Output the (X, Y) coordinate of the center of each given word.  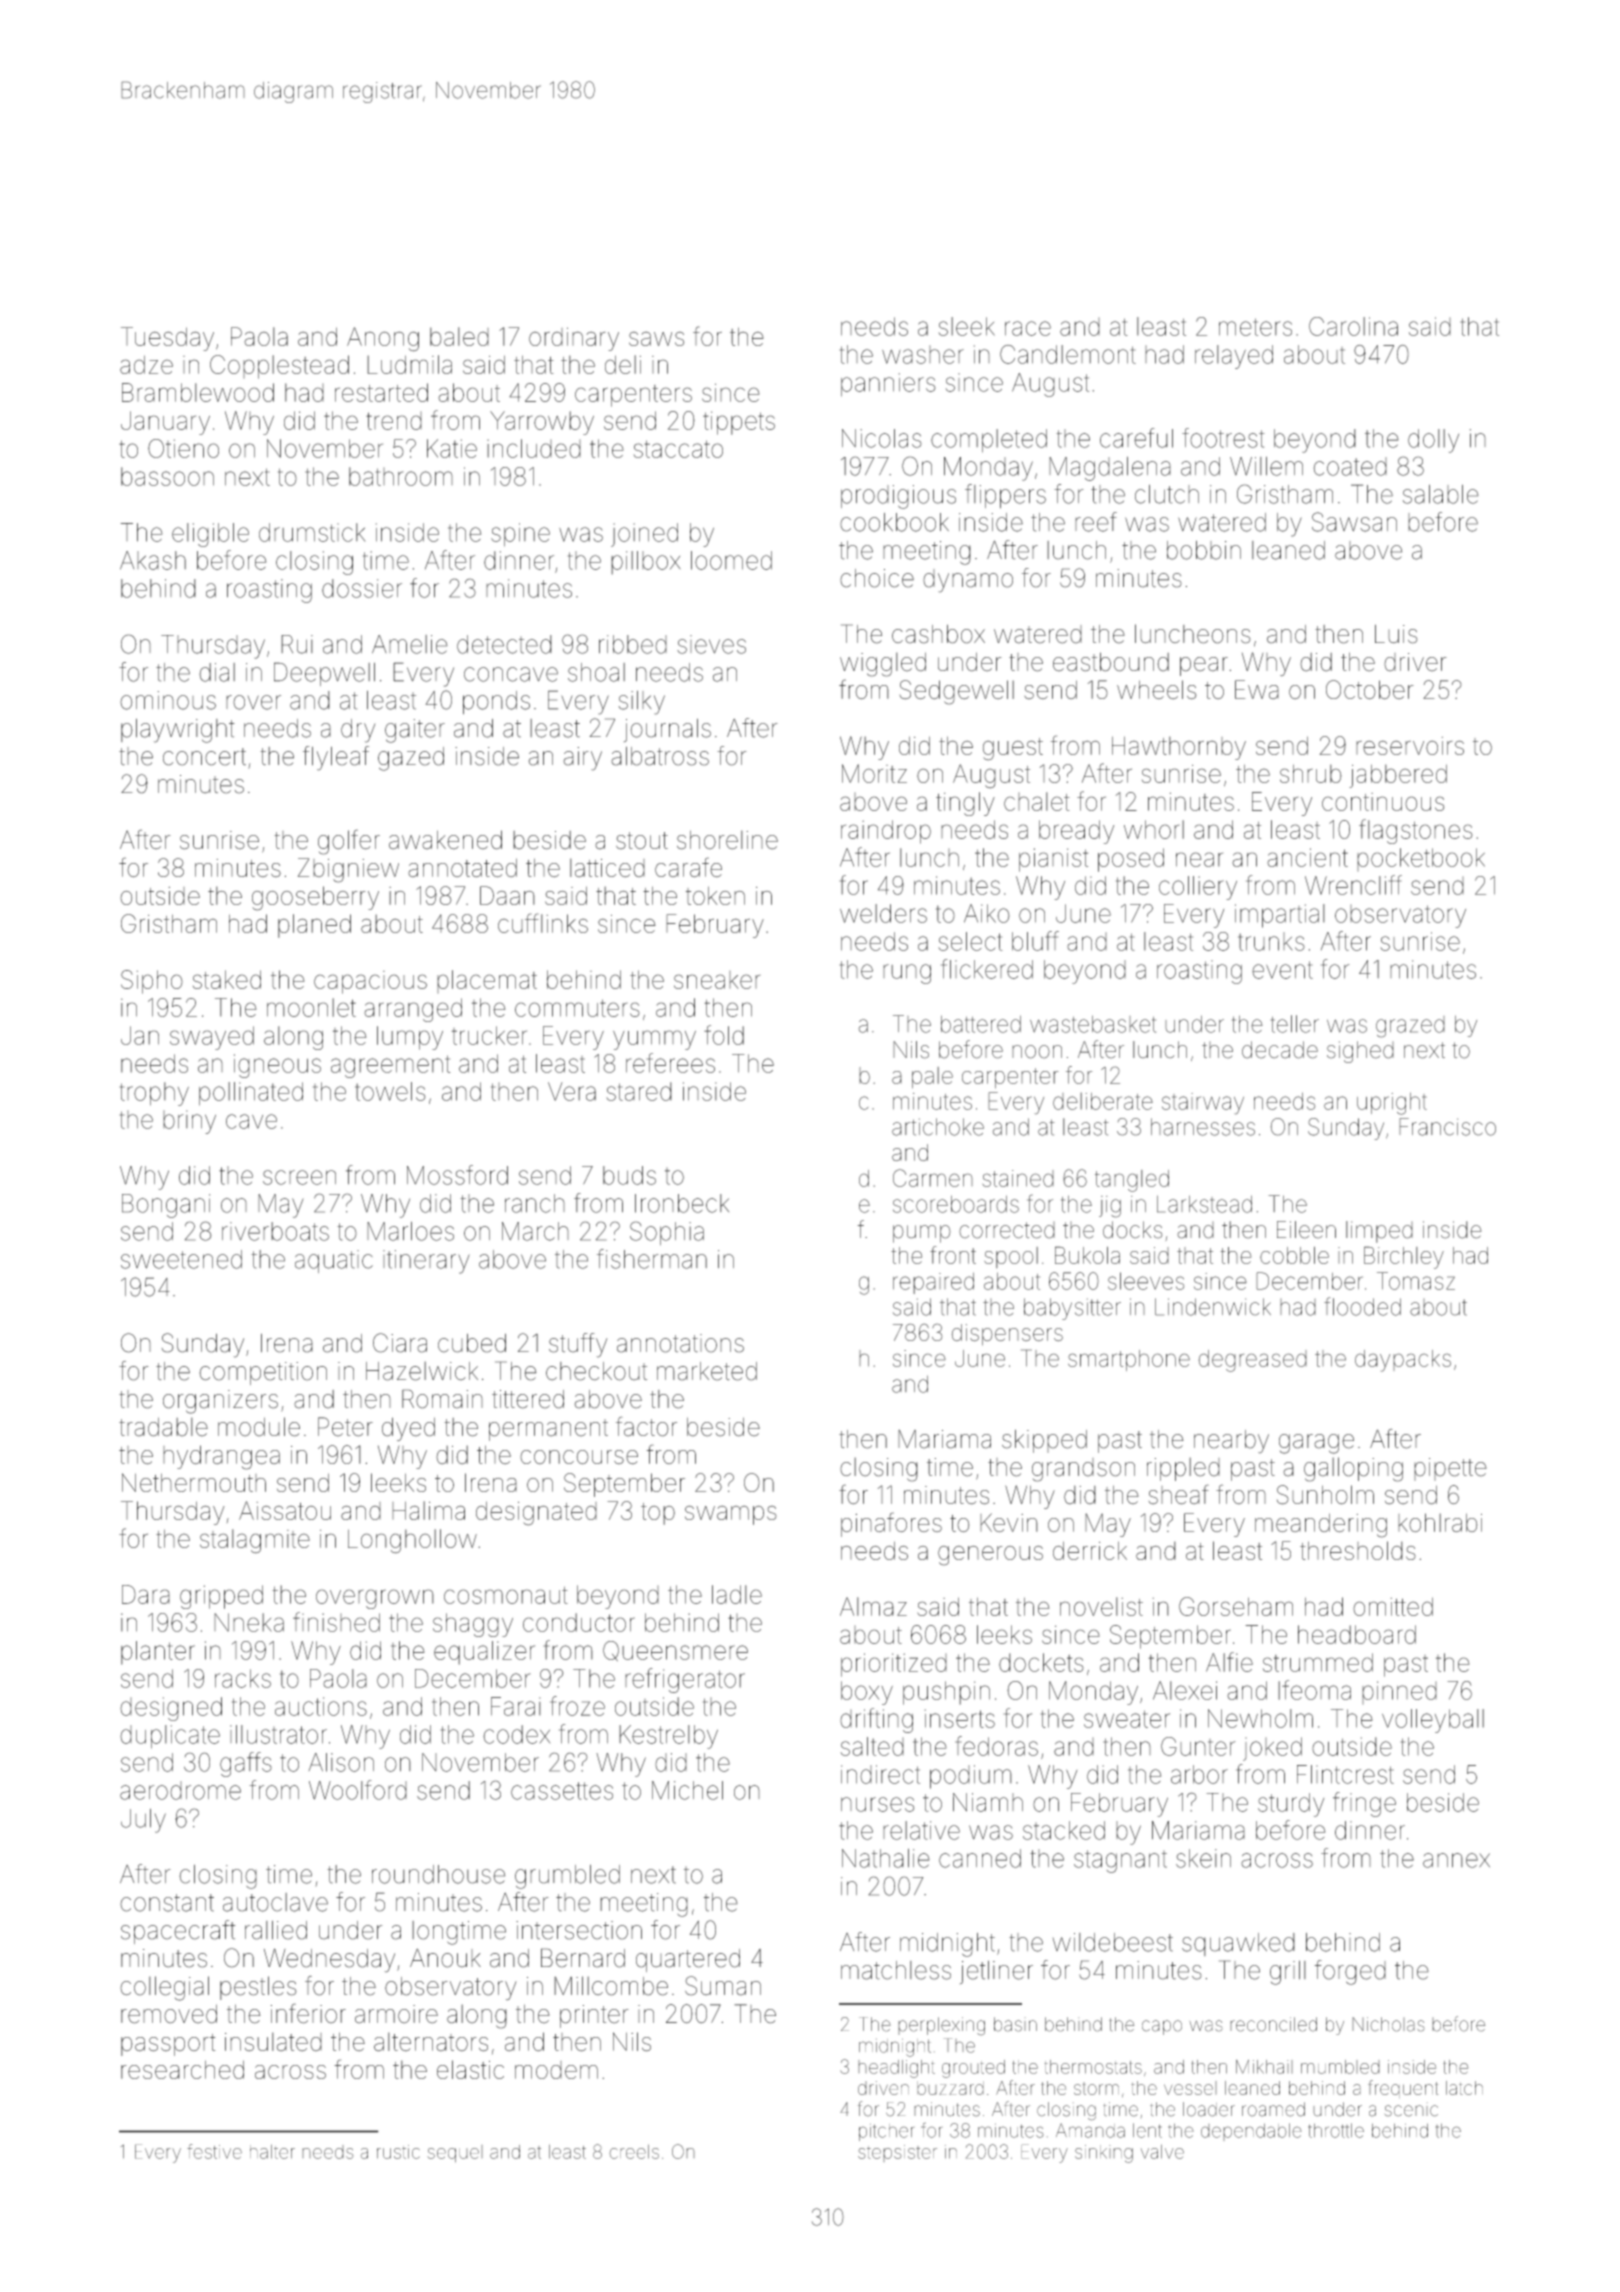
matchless (896, 1970)
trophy (154, 1094)
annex (1456, 1860)
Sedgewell (957, 692)
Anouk (445, 1958)
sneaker (717, 980)
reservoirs (1410, 746)
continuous (1383, 802)
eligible (210, 535)
